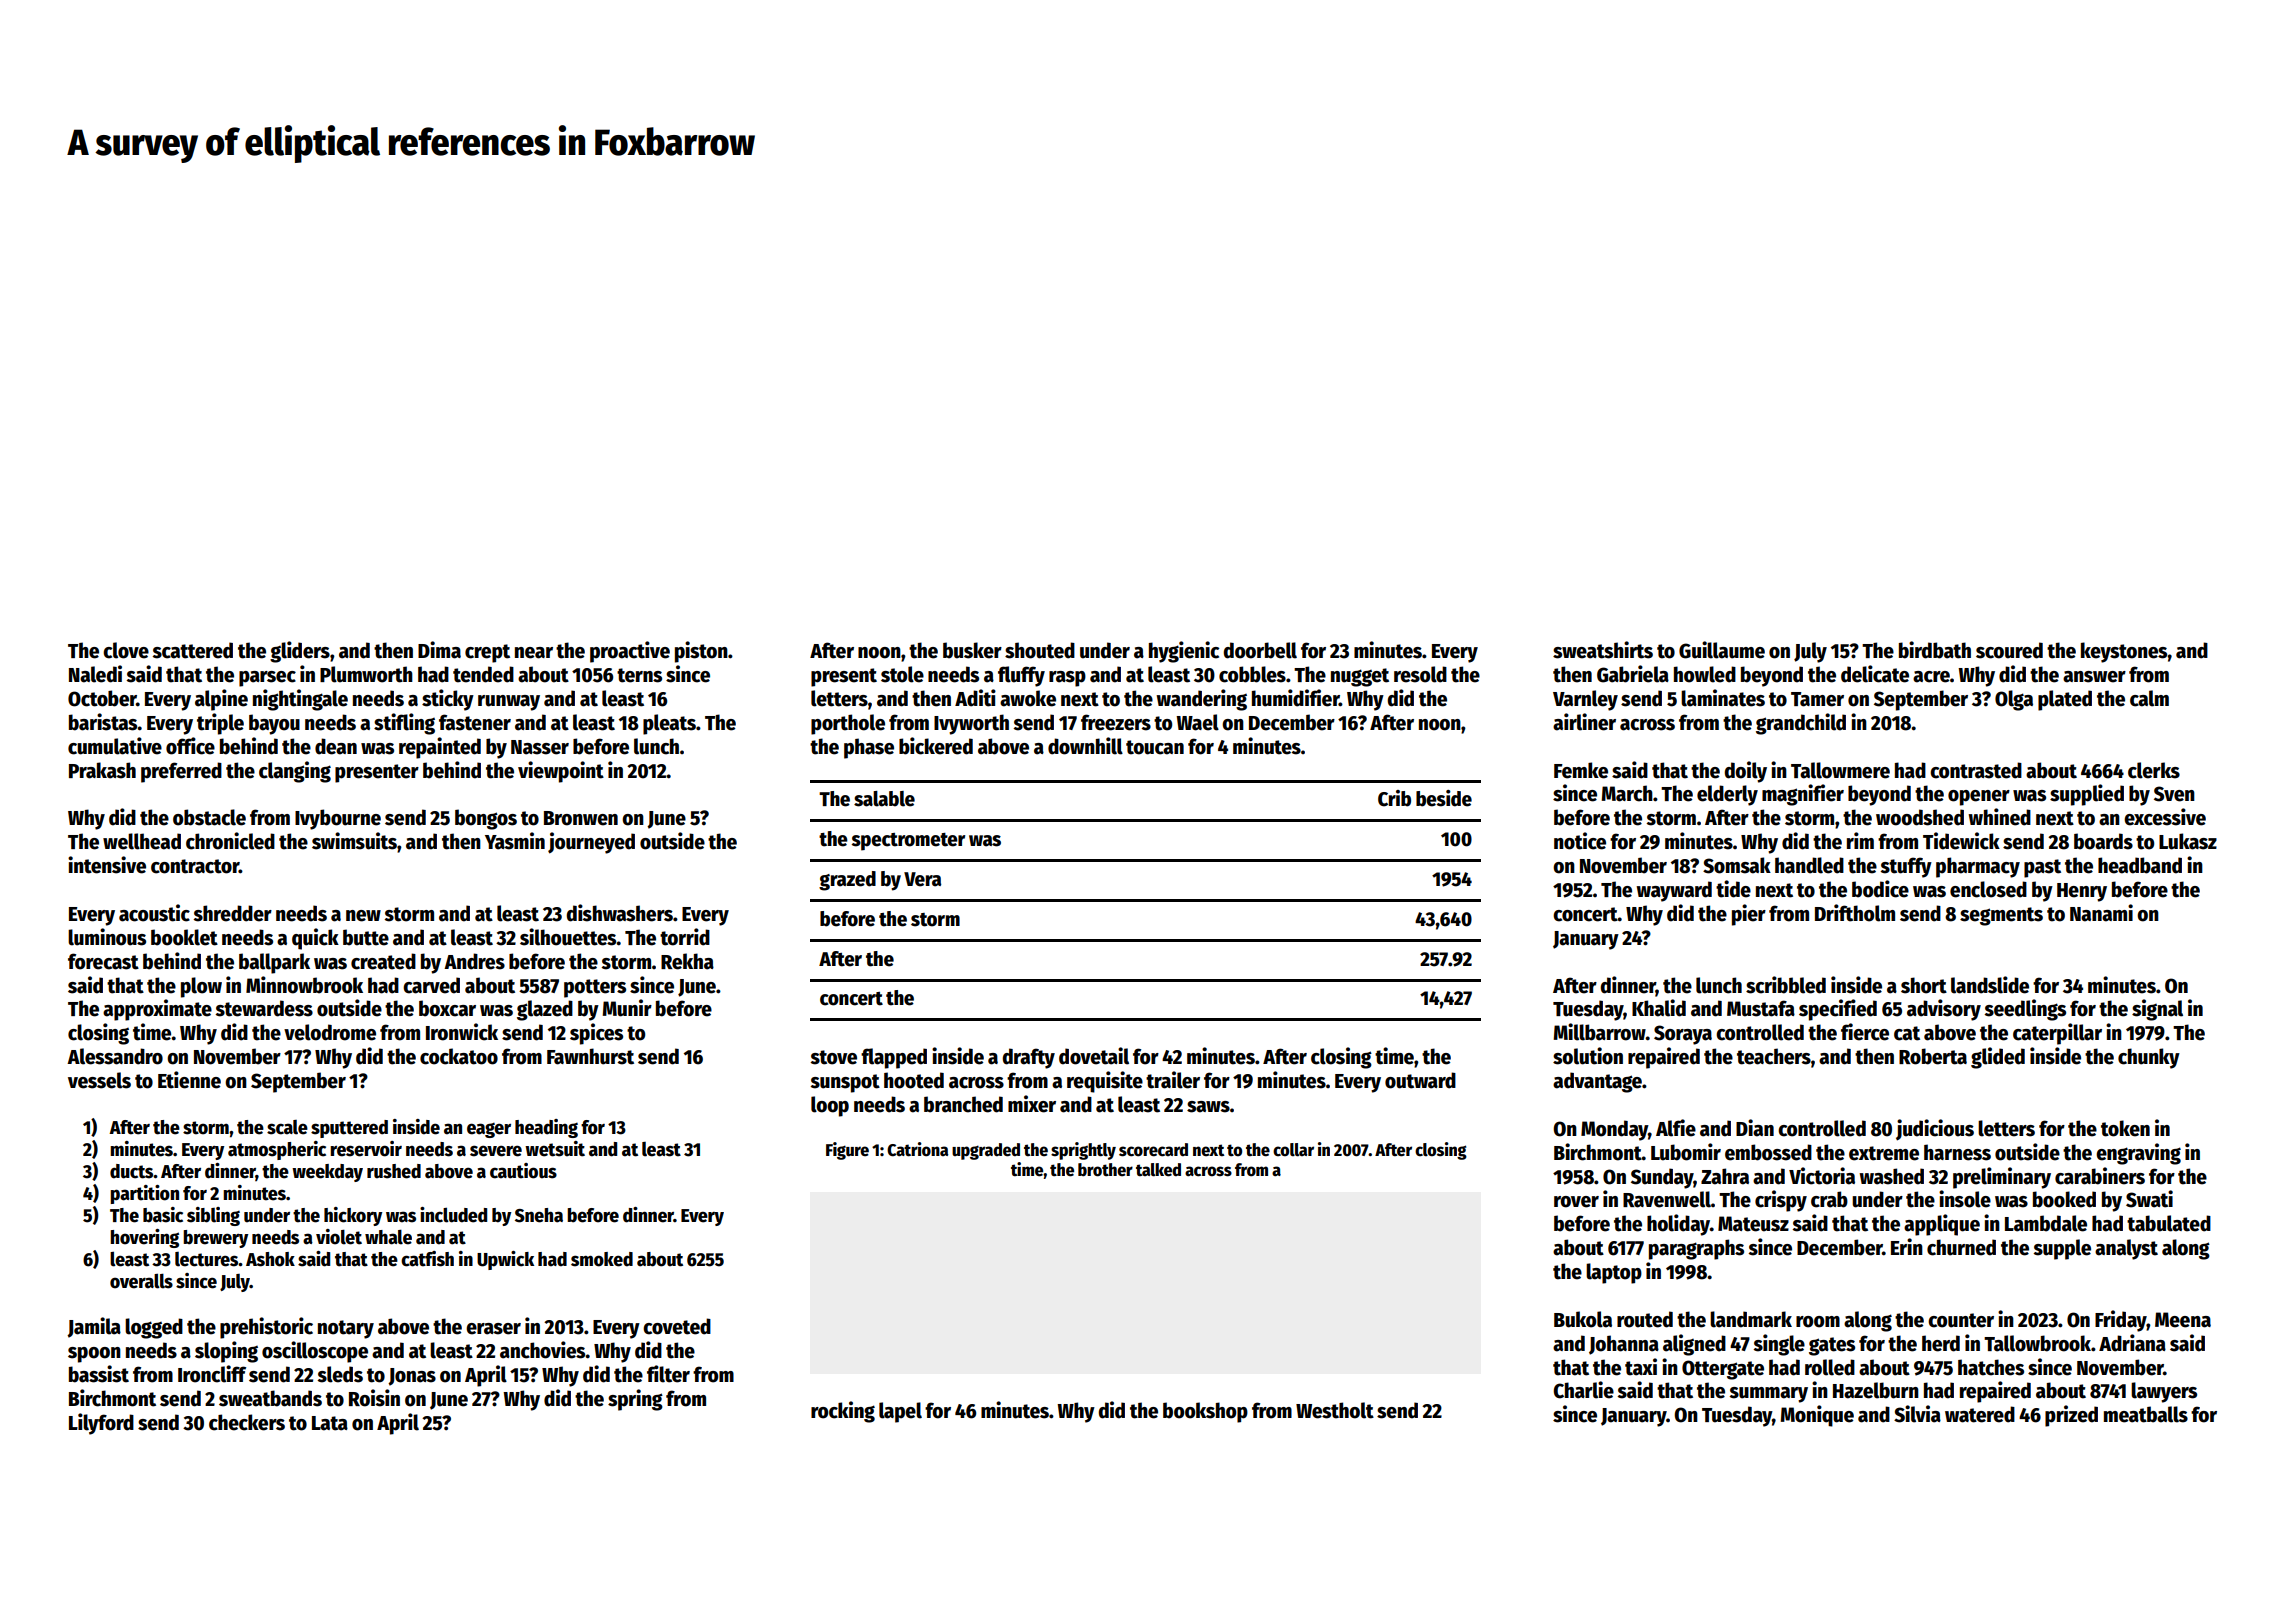  What do you see at coordinates (2009, 650) in the screenshot?
I see `scoured` at bounding box center [2009, 650].
